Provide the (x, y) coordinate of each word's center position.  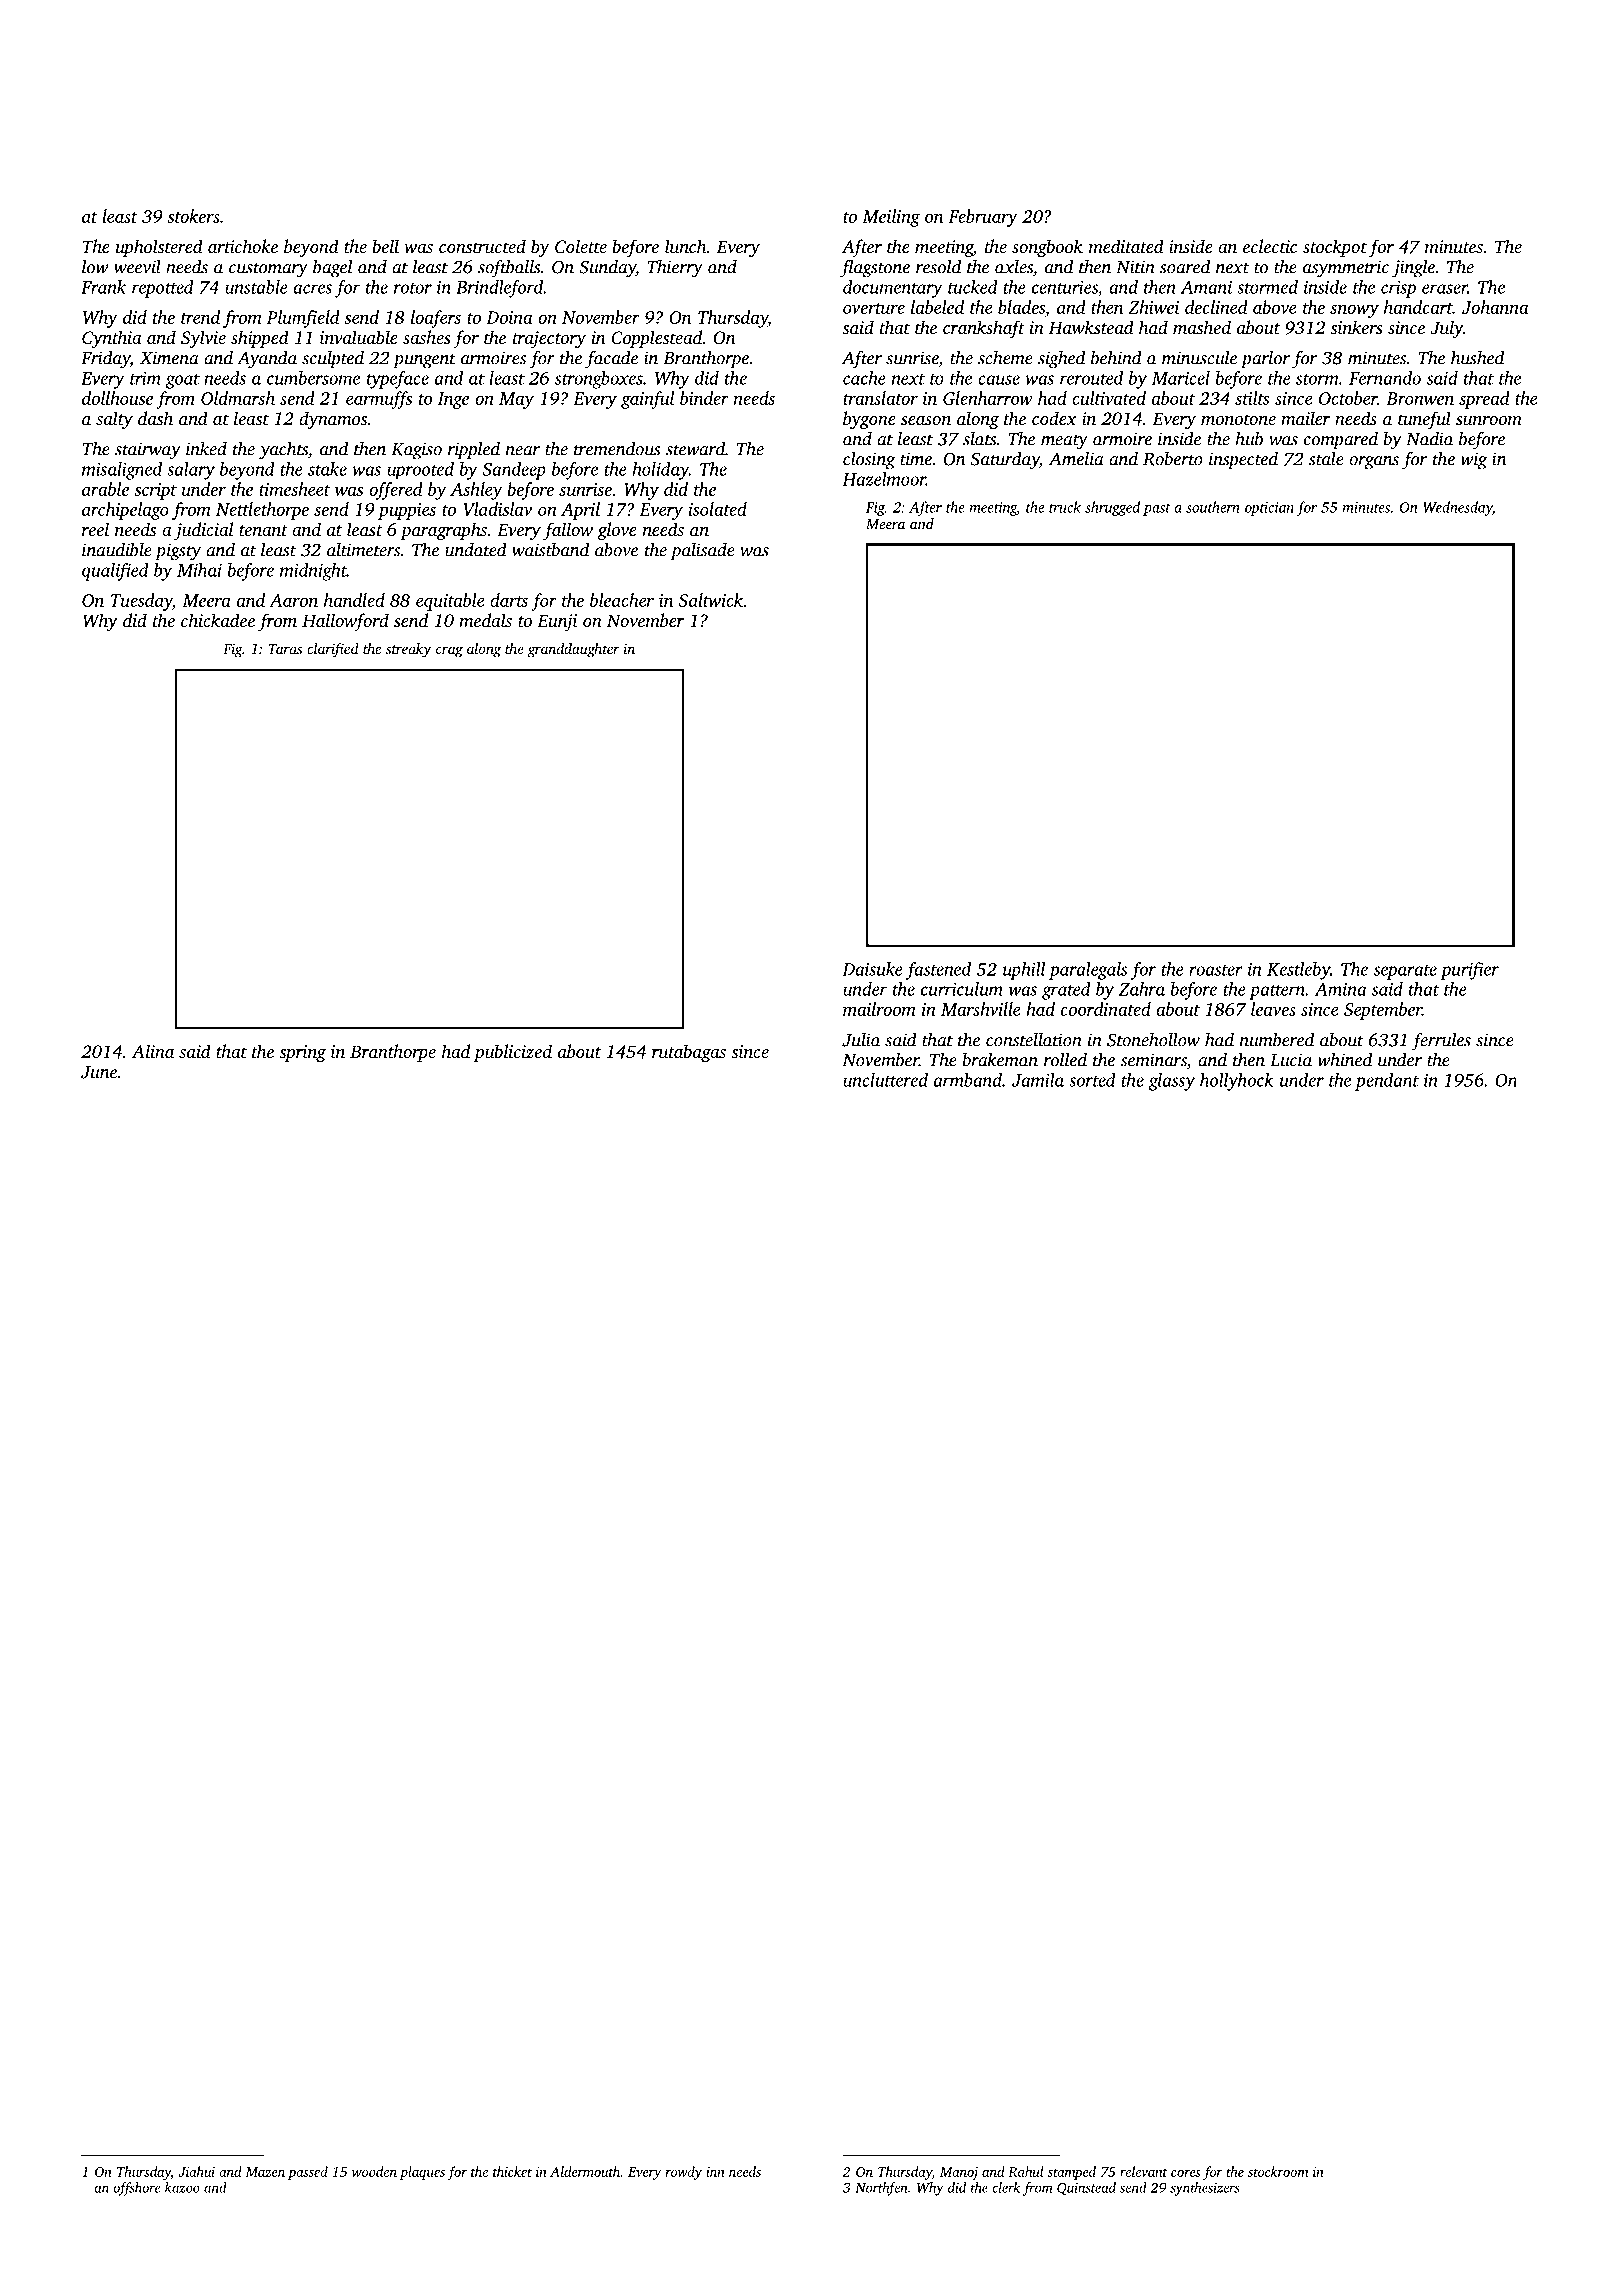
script (155, 491)
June (99, 1072)
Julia (861, 1040)
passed (308, 2173)
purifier (1469, 971)
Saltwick (711, 600)
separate (1405, 972)
